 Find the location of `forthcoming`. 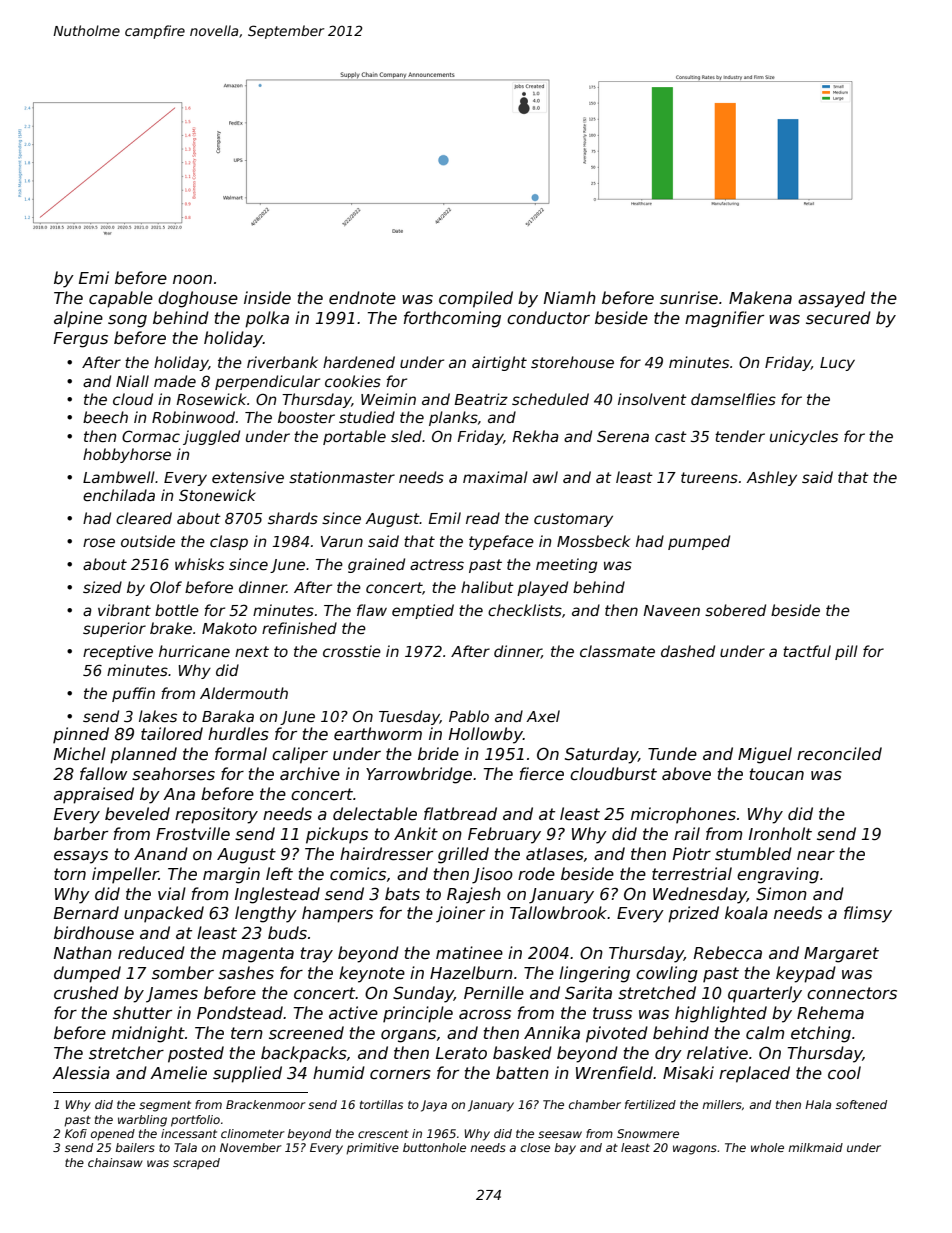

forthcoming is located at coordinates (452, 319).
